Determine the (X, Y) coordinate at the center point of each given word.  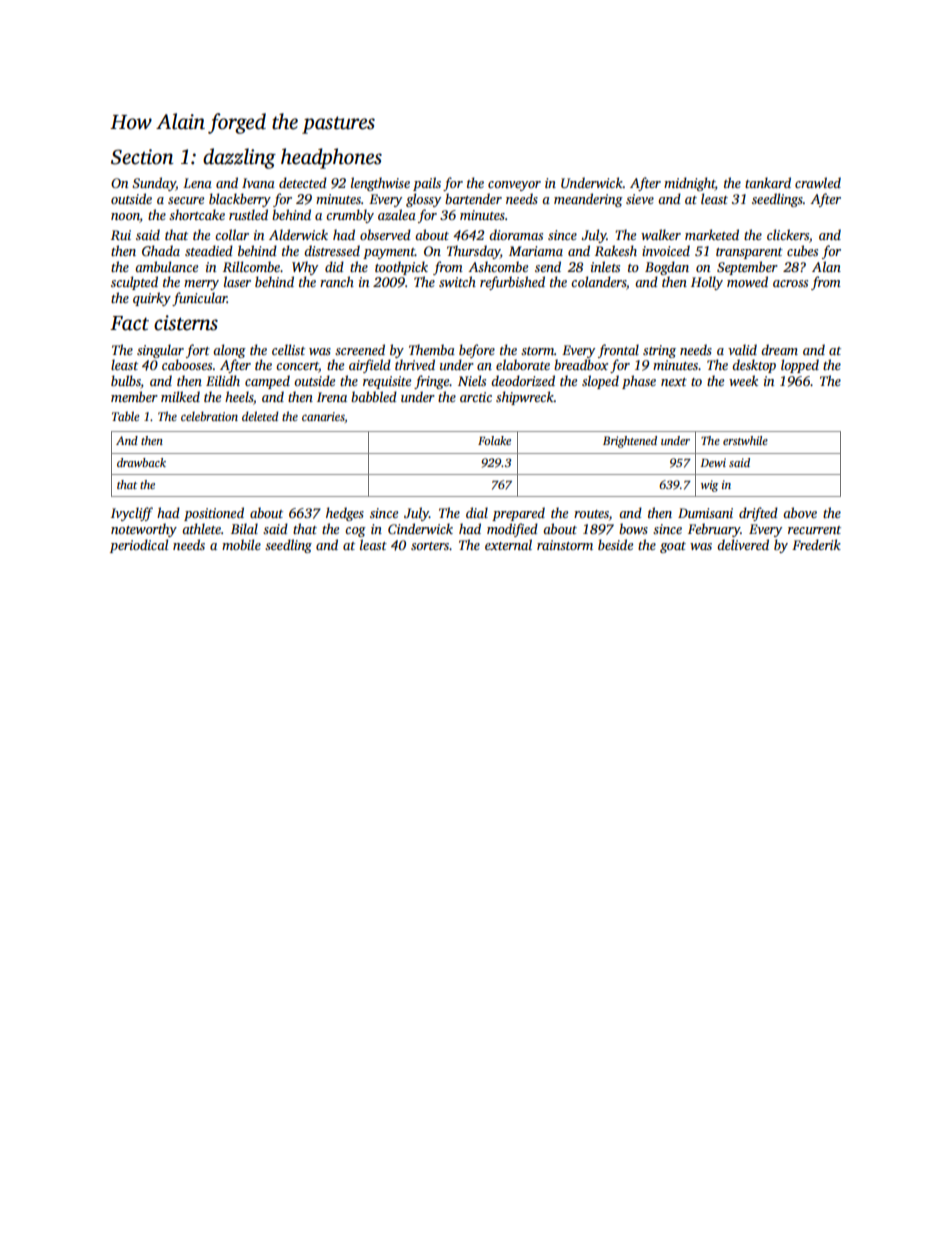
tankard (768, 182)
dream (779, 349)
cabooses (187, 364)
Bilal (244, 528)
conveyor (514, 186)
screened (360, 349)
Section (142, 157)
